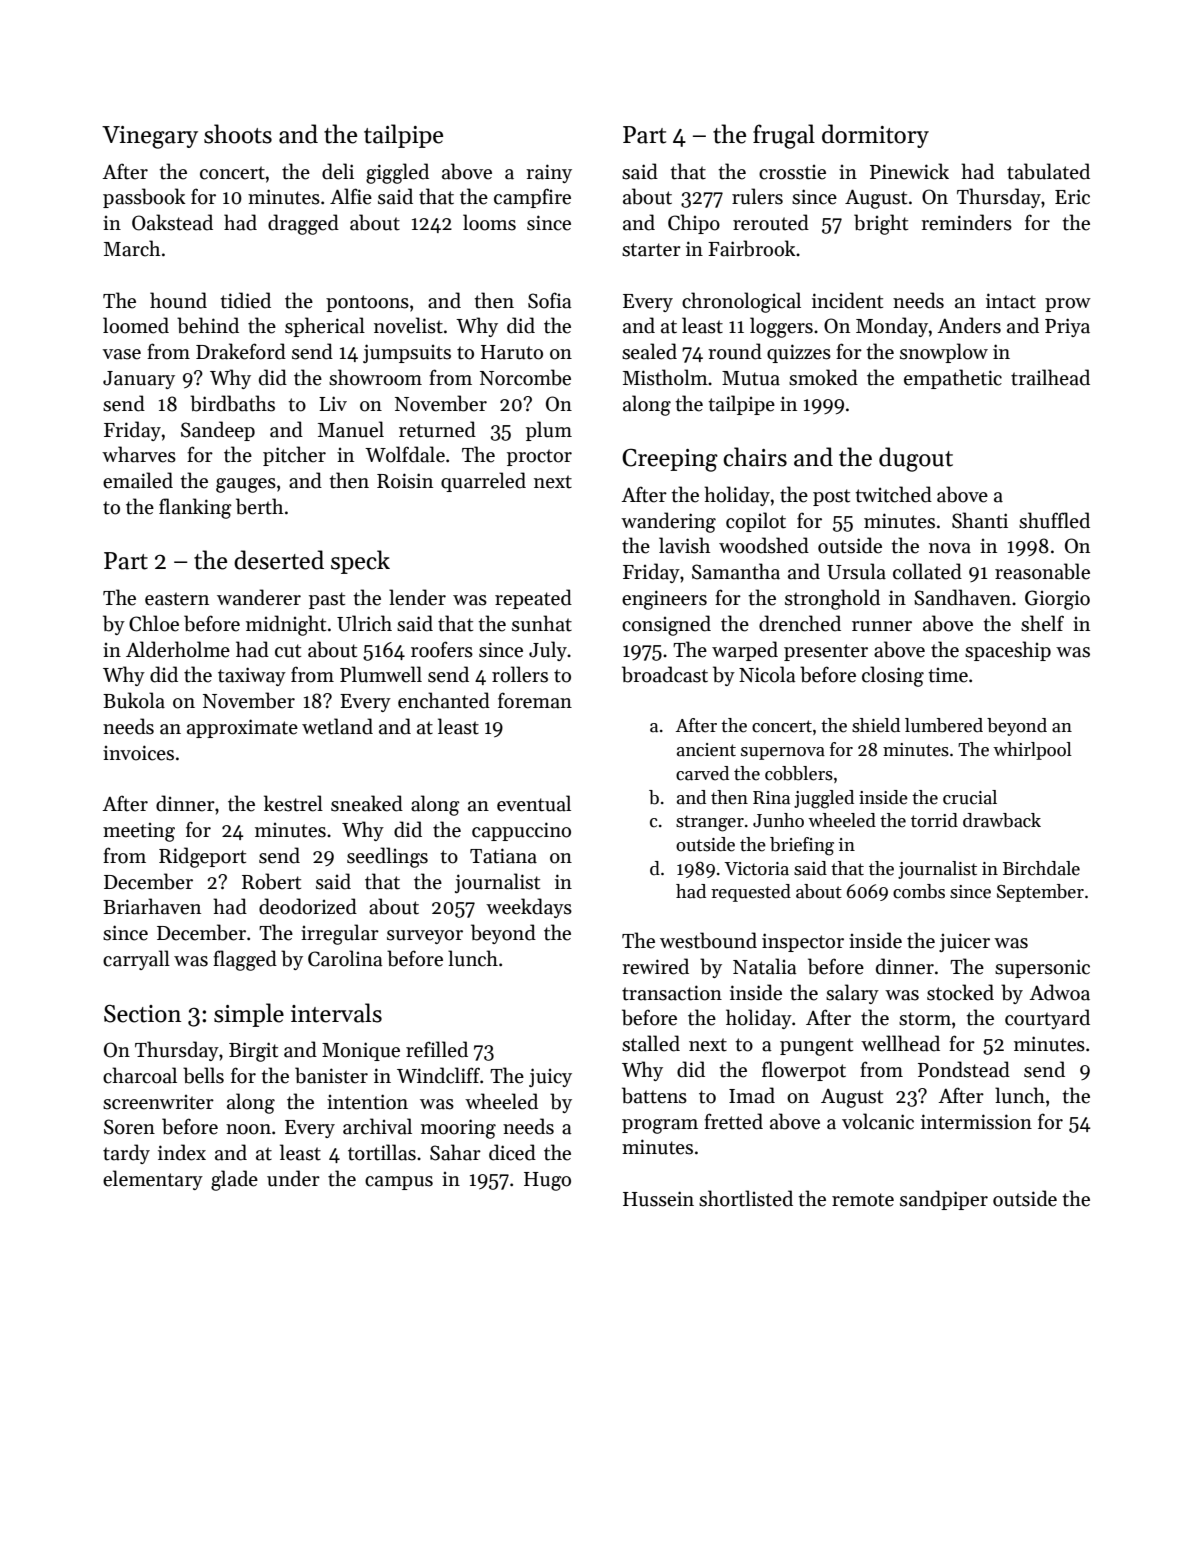  What do you see at coordinates (529, 908) in the screenshot?
I see `weekdays` at bounding box center [529, 908].
